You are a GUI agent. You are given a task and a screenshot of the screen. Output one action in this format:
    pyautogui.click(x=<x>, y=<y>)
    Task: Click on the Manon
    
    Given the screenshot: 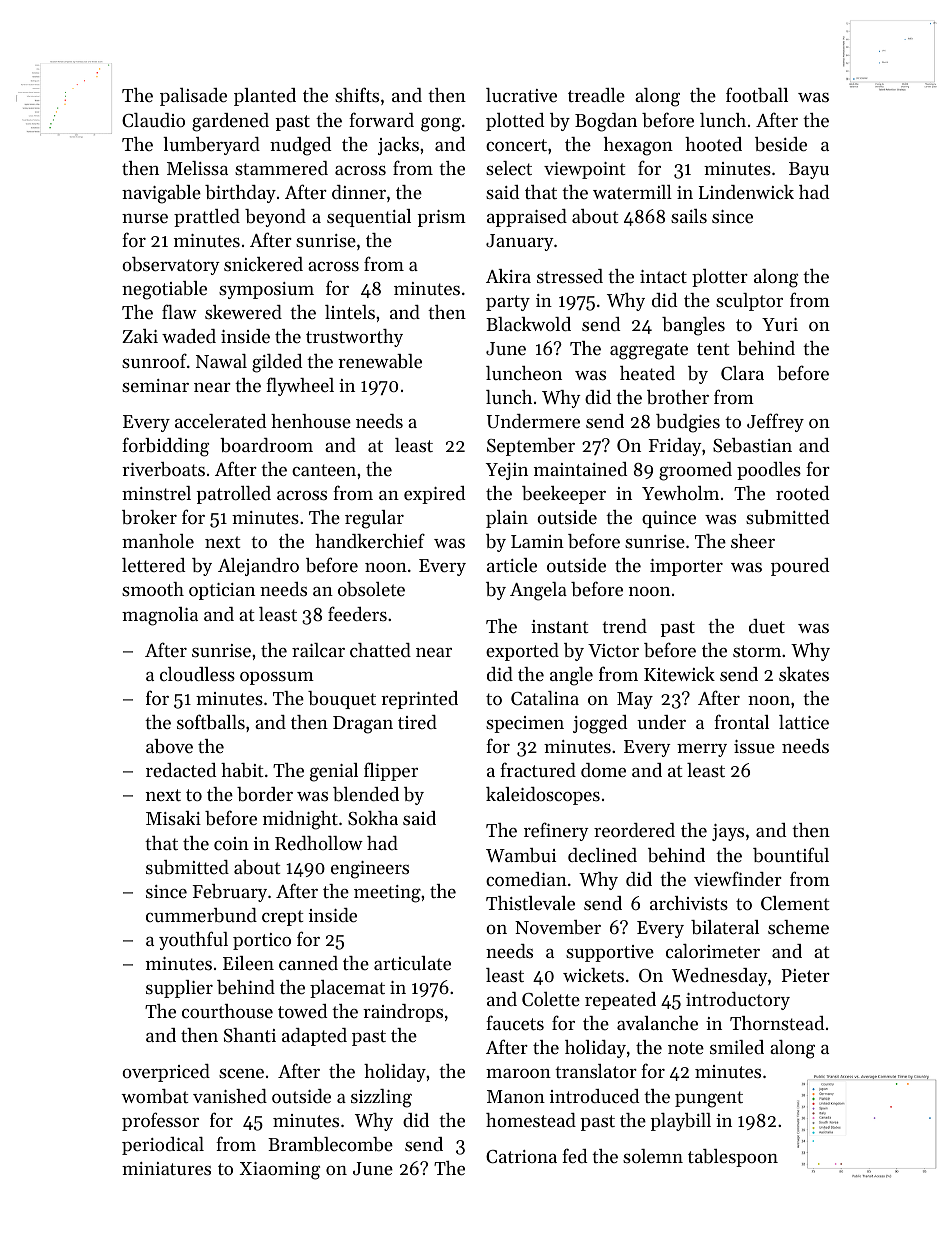 What is the action you would take?
    pyautogui.click(x=516, y=1096)
